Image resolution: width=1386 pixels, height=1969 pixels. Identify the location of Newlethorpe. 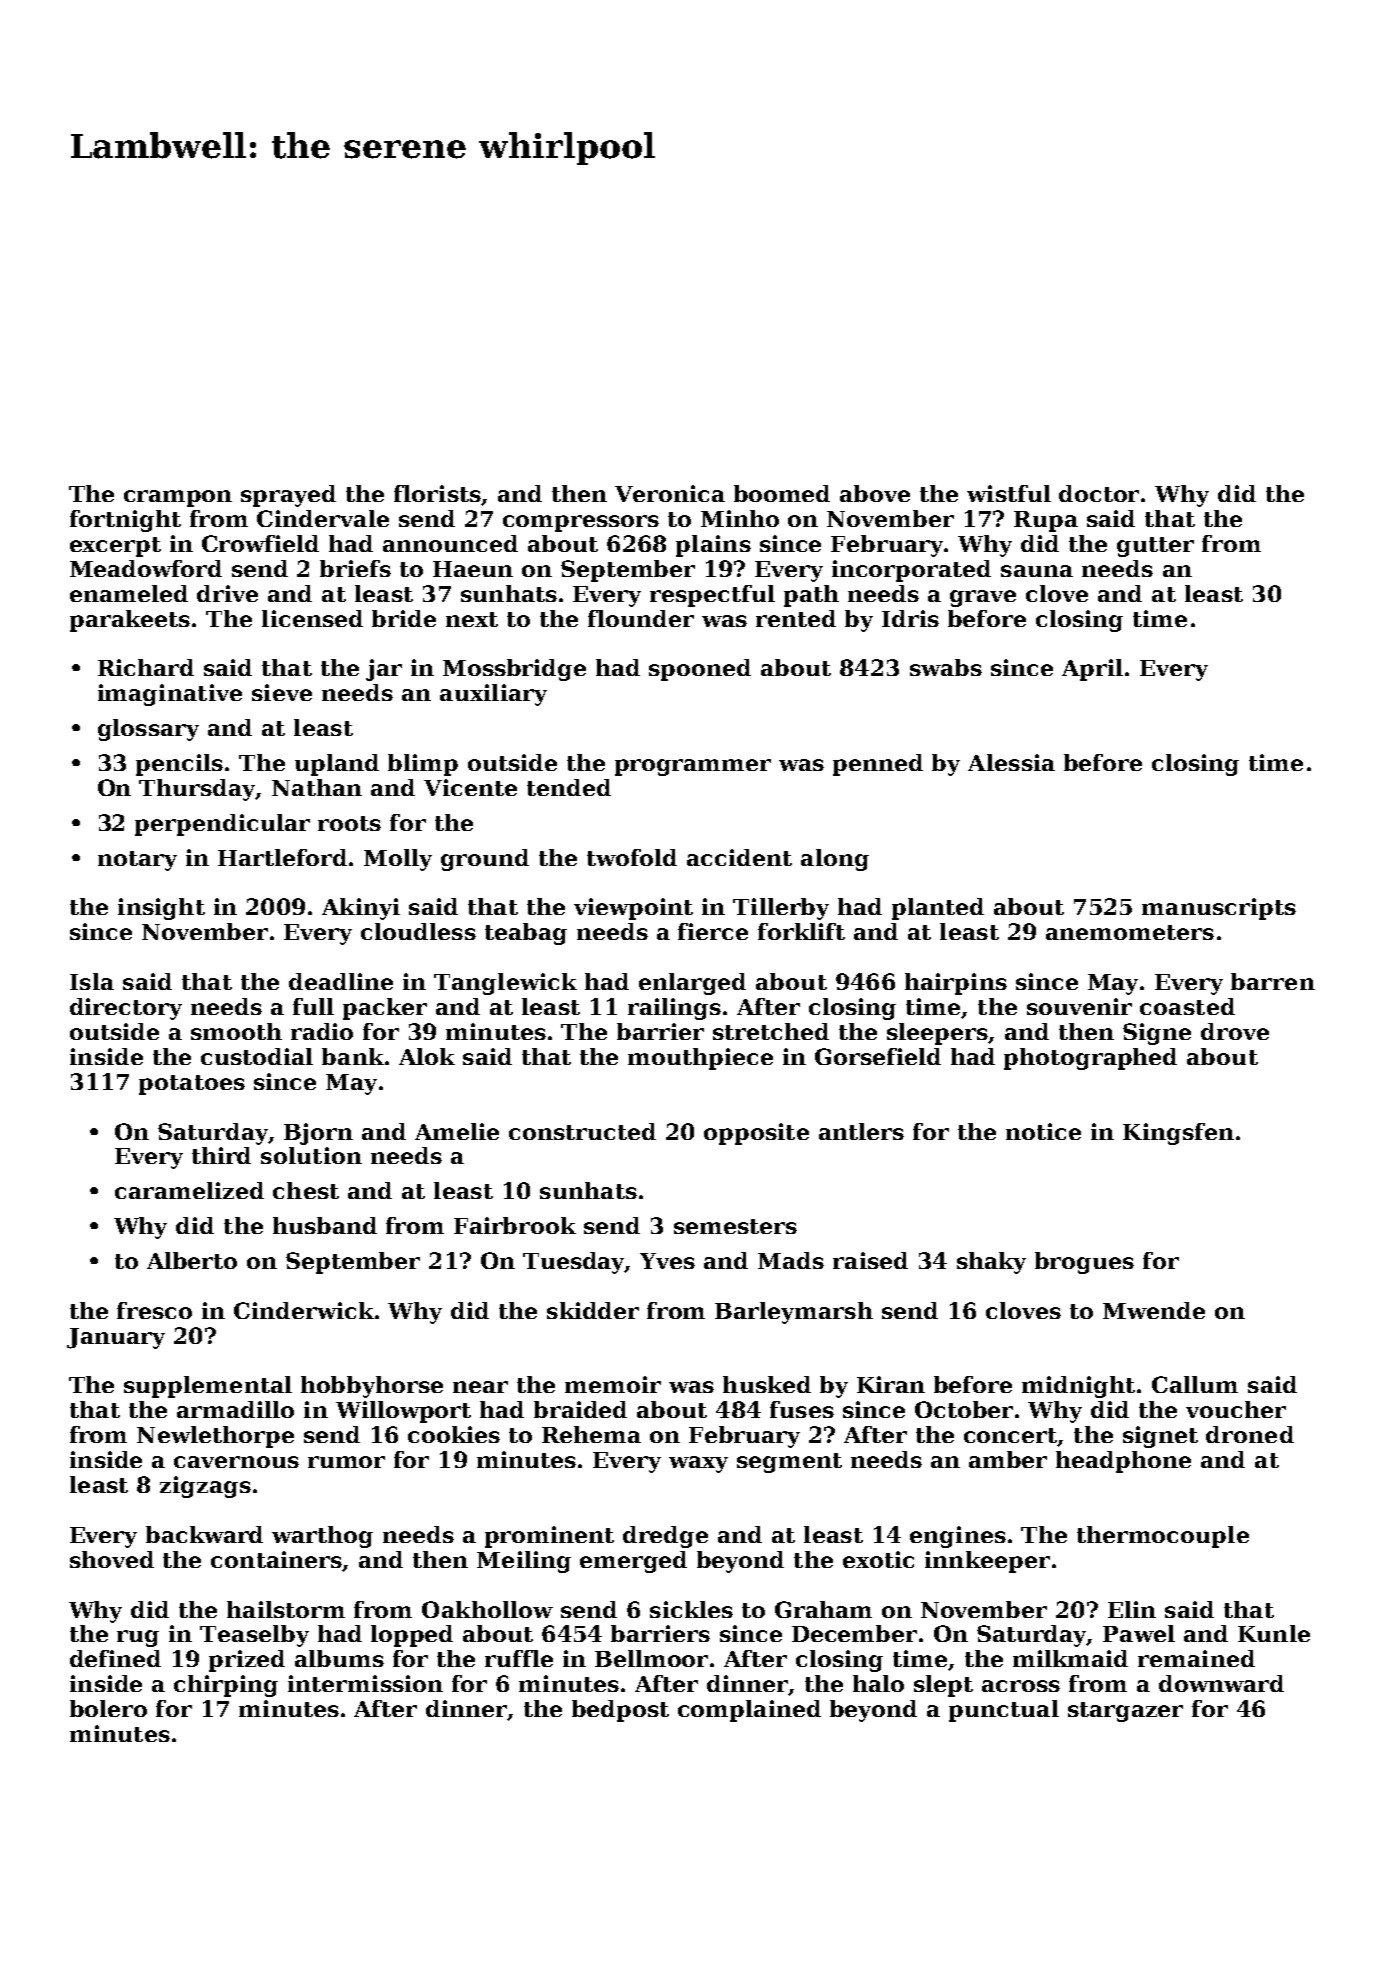
(215, 1437).
